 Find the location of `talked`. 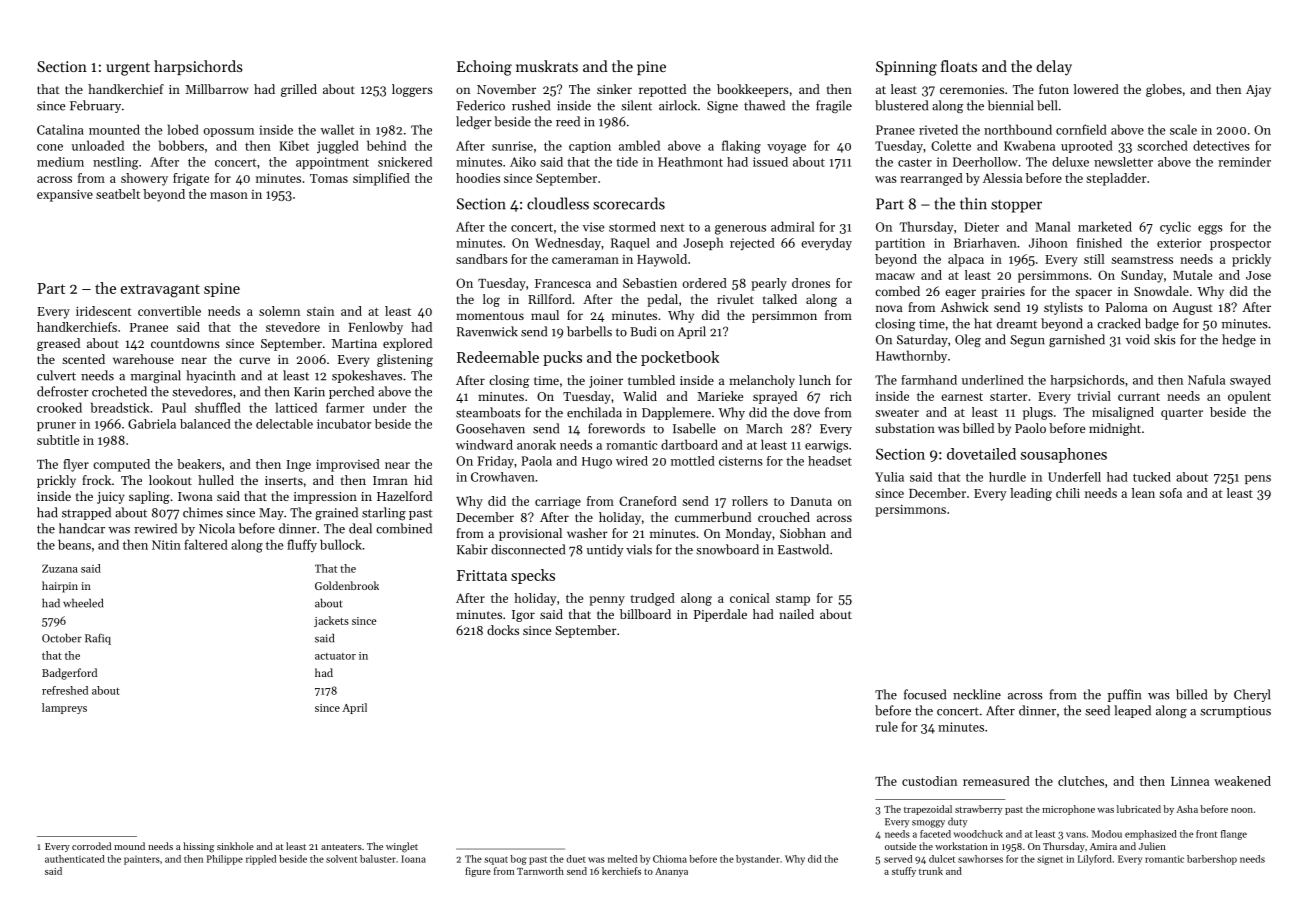

talked is located at coordinates (780, 299).
